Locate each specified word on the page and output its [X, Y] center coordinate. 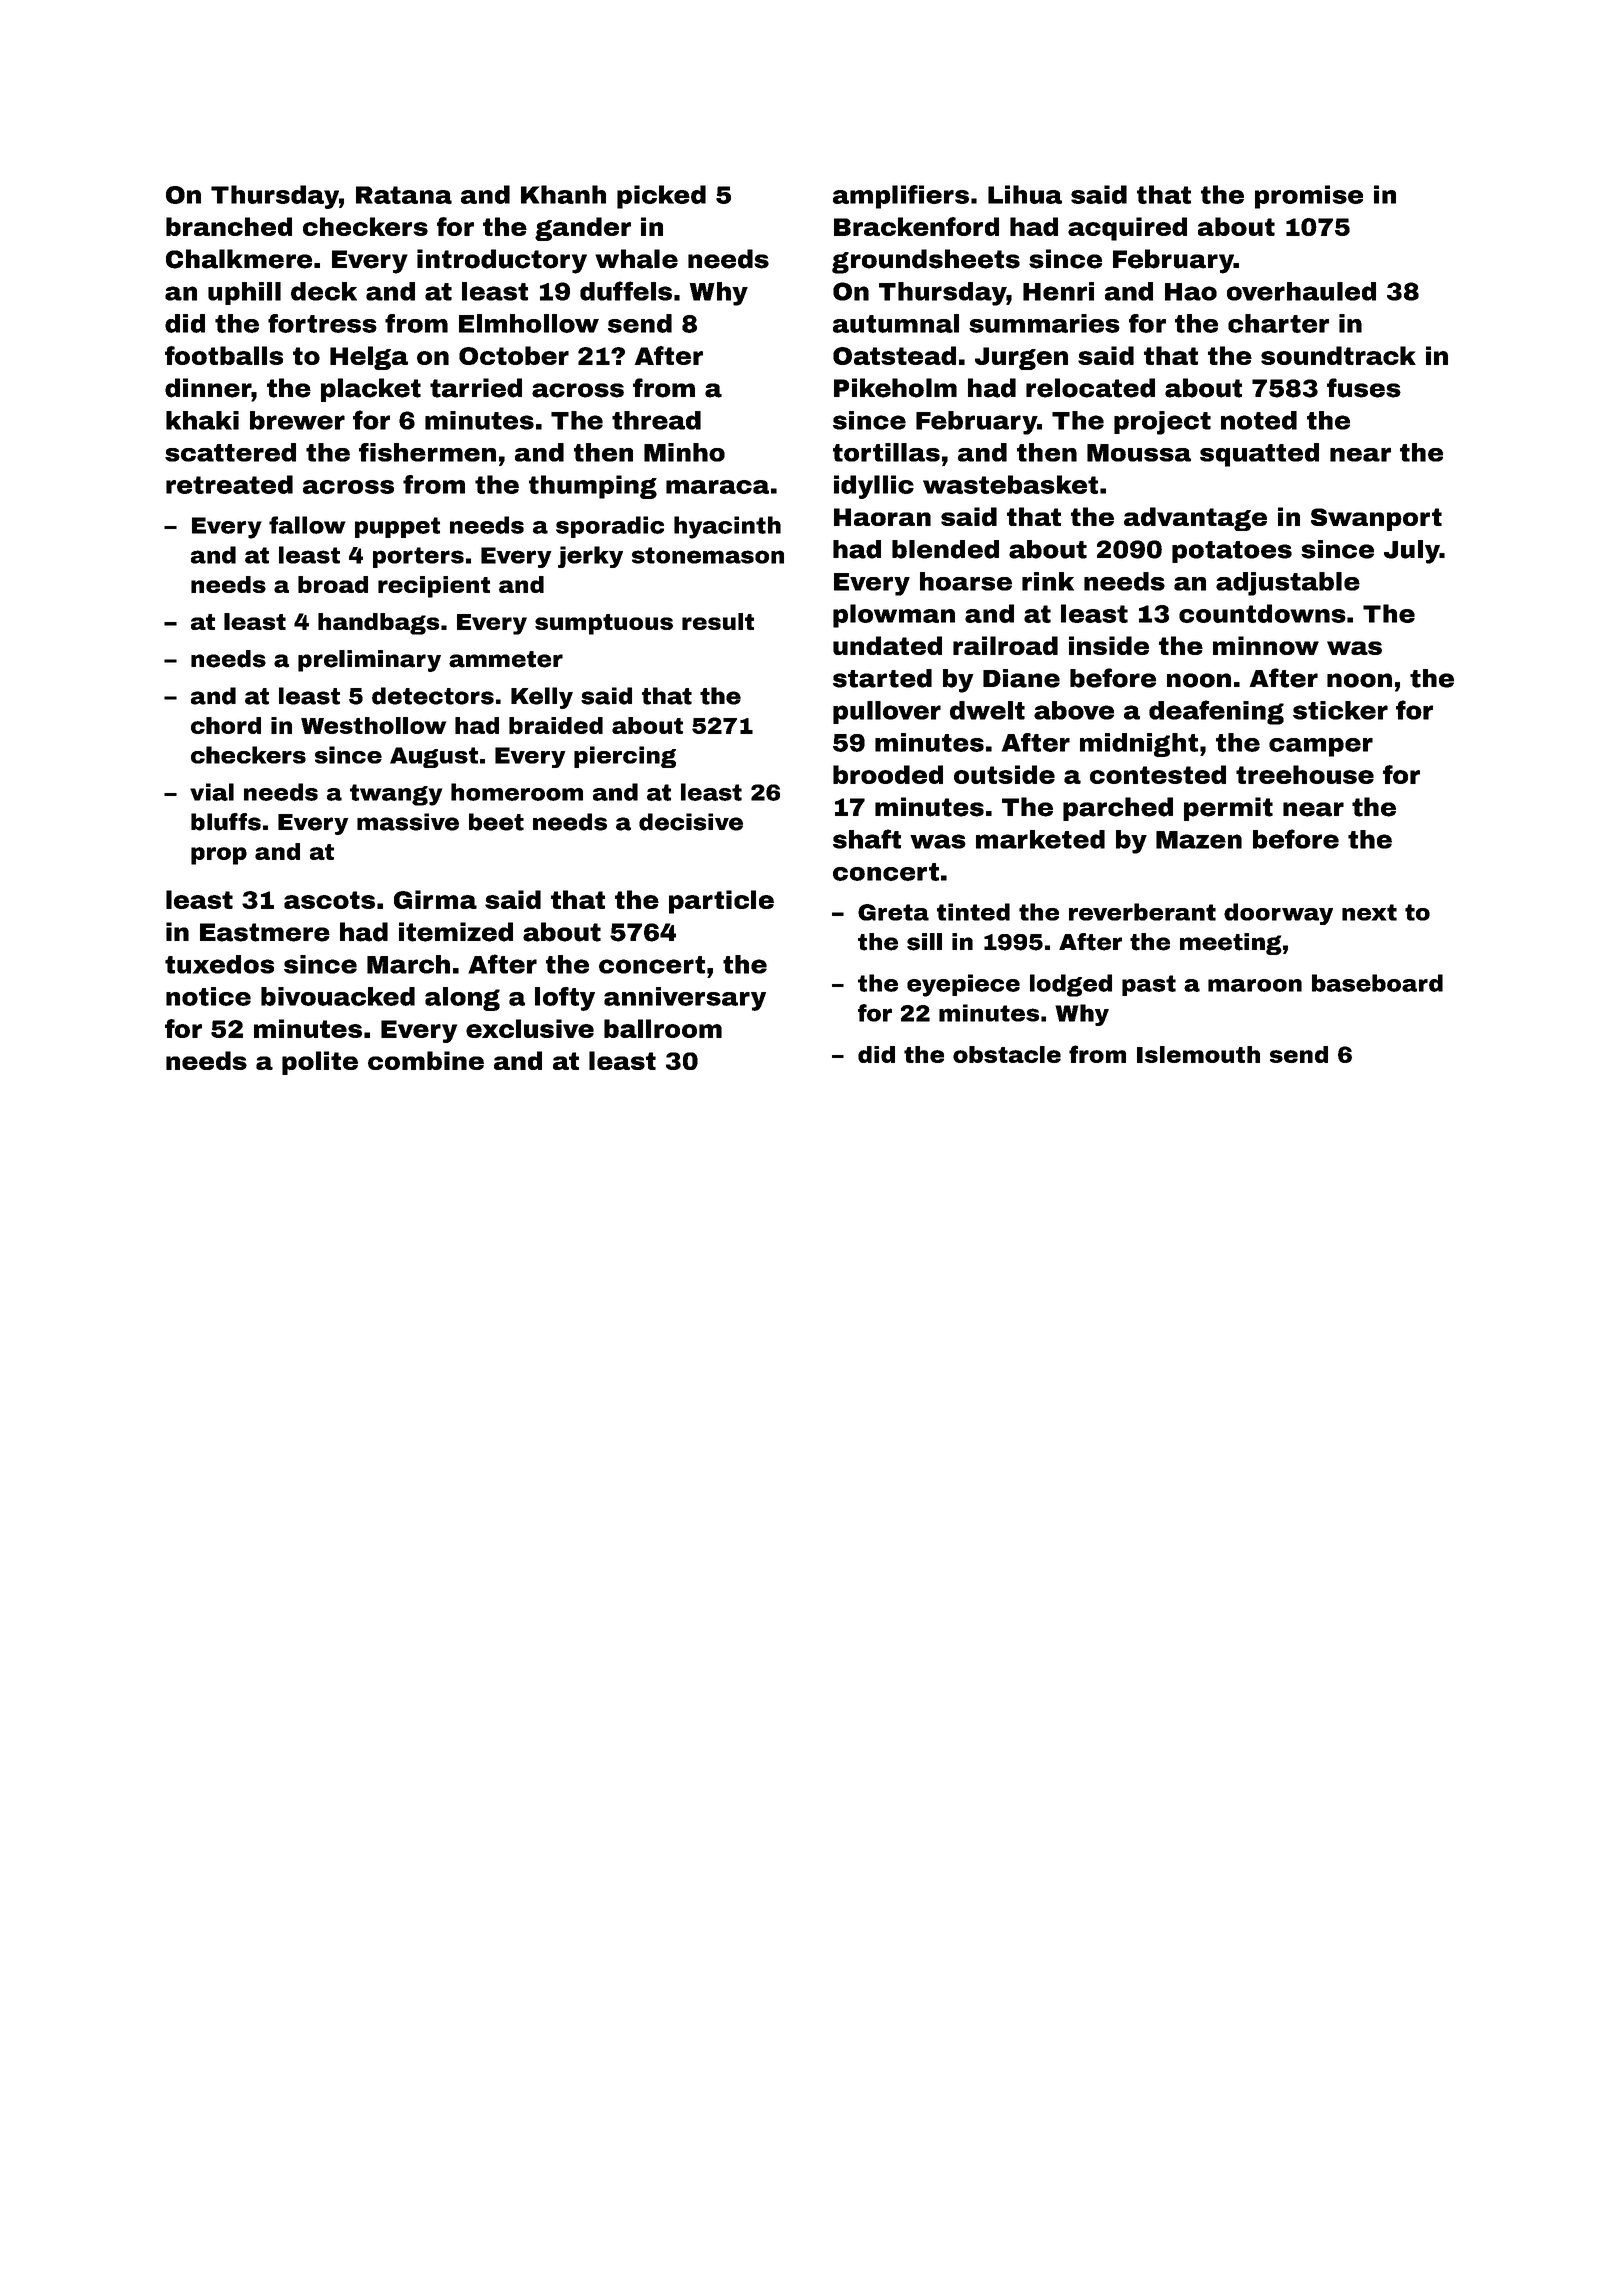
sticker [1340, 710]
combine [426, 1060]
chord [226, 725]
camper [1321, 747]
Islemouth [1198, 1054]
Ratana [404, 195]
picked [661, 197]
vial [212, 792]
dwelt [987, 710]
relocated [1090, 388]
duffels [626, 291]
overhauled [1301, 291]
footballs [224, 355]
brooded [888, 774]
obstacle [1007, 1054]
